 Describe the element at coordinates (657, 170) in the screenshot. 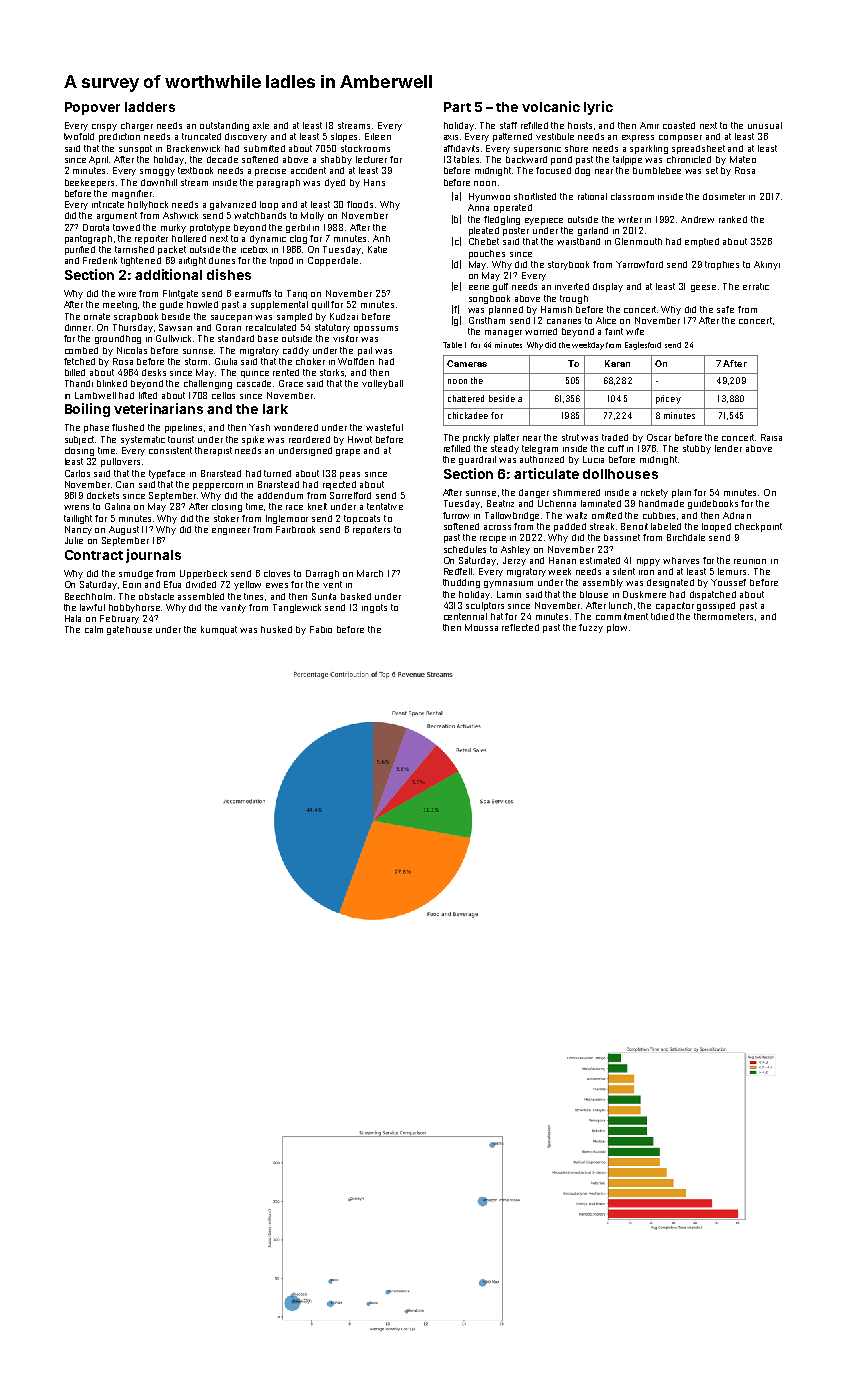

I see `bumblebee` at that location.
